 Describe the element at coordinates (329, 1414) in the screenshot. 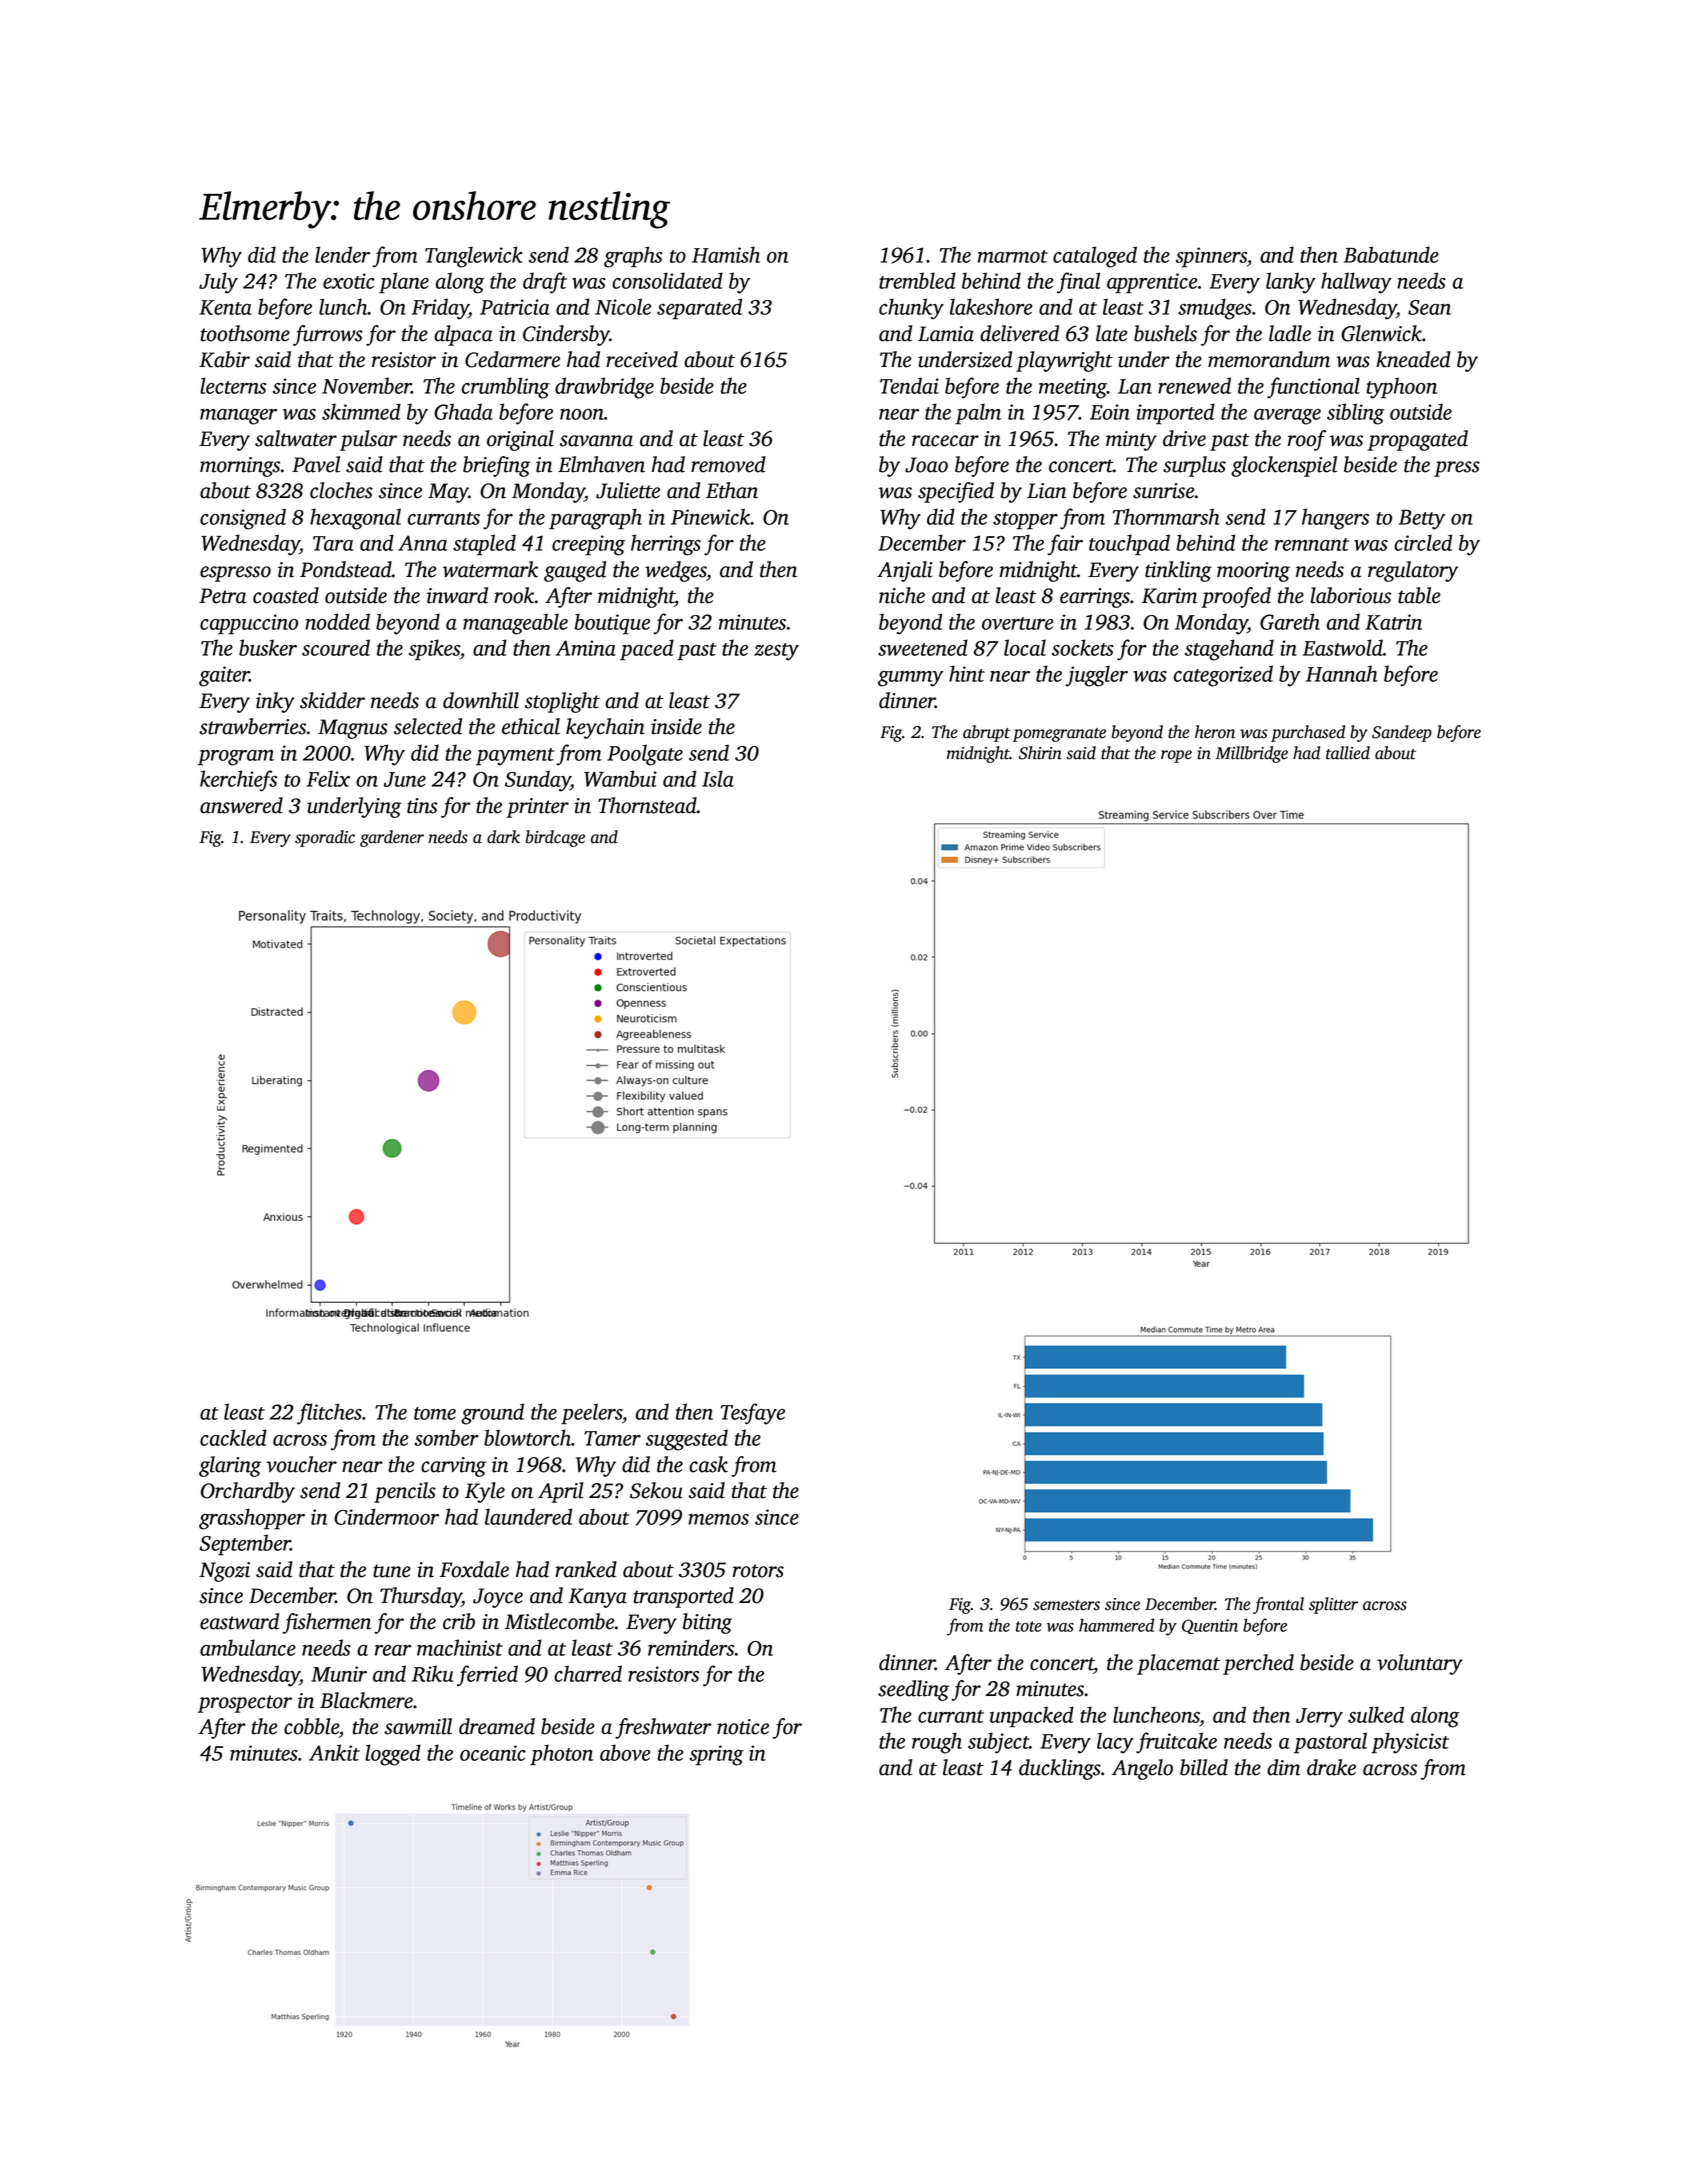

I see `flitches` at that location.
